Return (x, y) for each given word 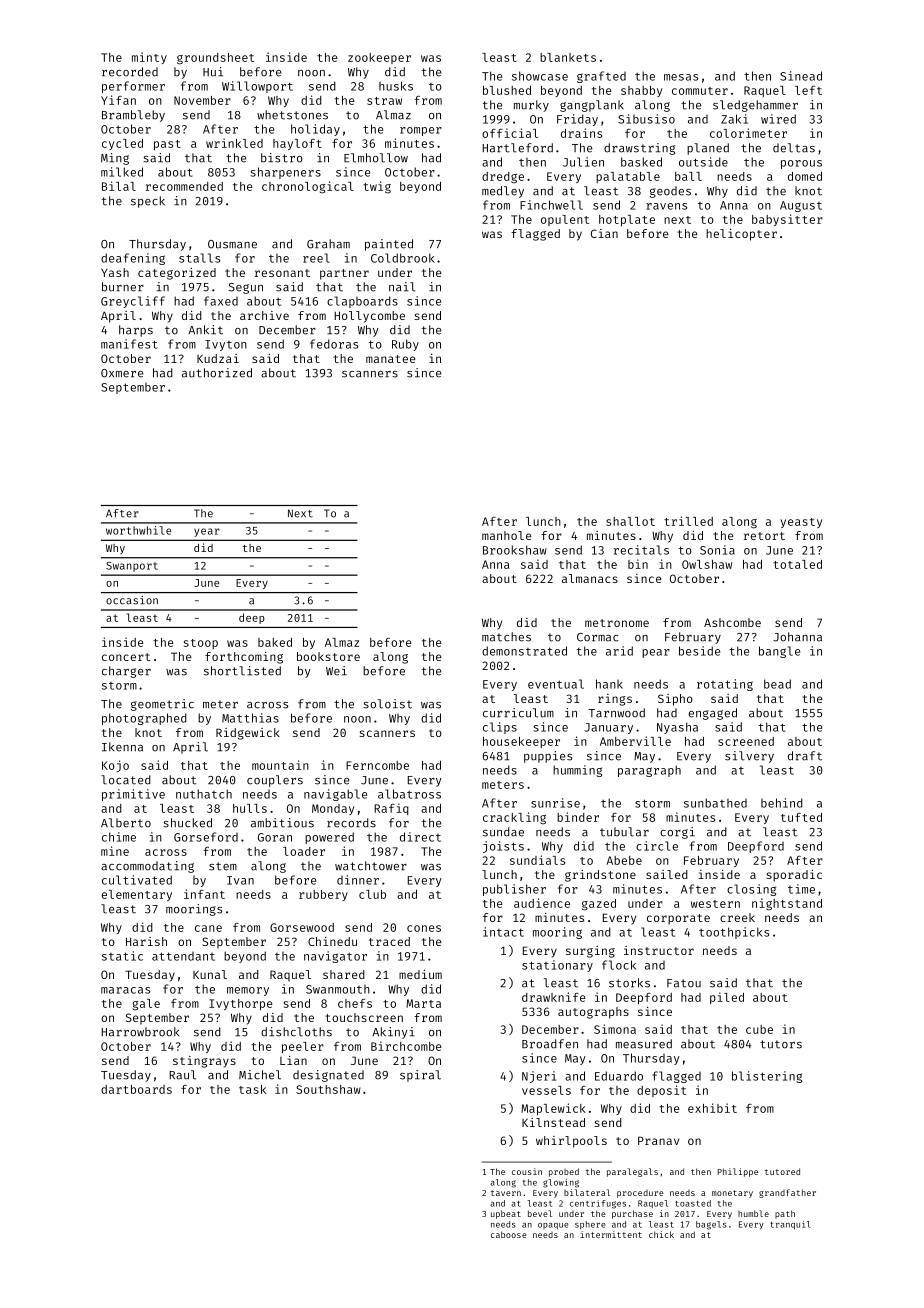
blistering (767, 1077)
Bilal (119, 186)
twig (377, 187)
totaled (797, 564)
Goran (275, 837)
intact (503, 932)
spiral (420, 1076)
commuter (700, 91)
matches (506, 637)
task (252, 1089)
